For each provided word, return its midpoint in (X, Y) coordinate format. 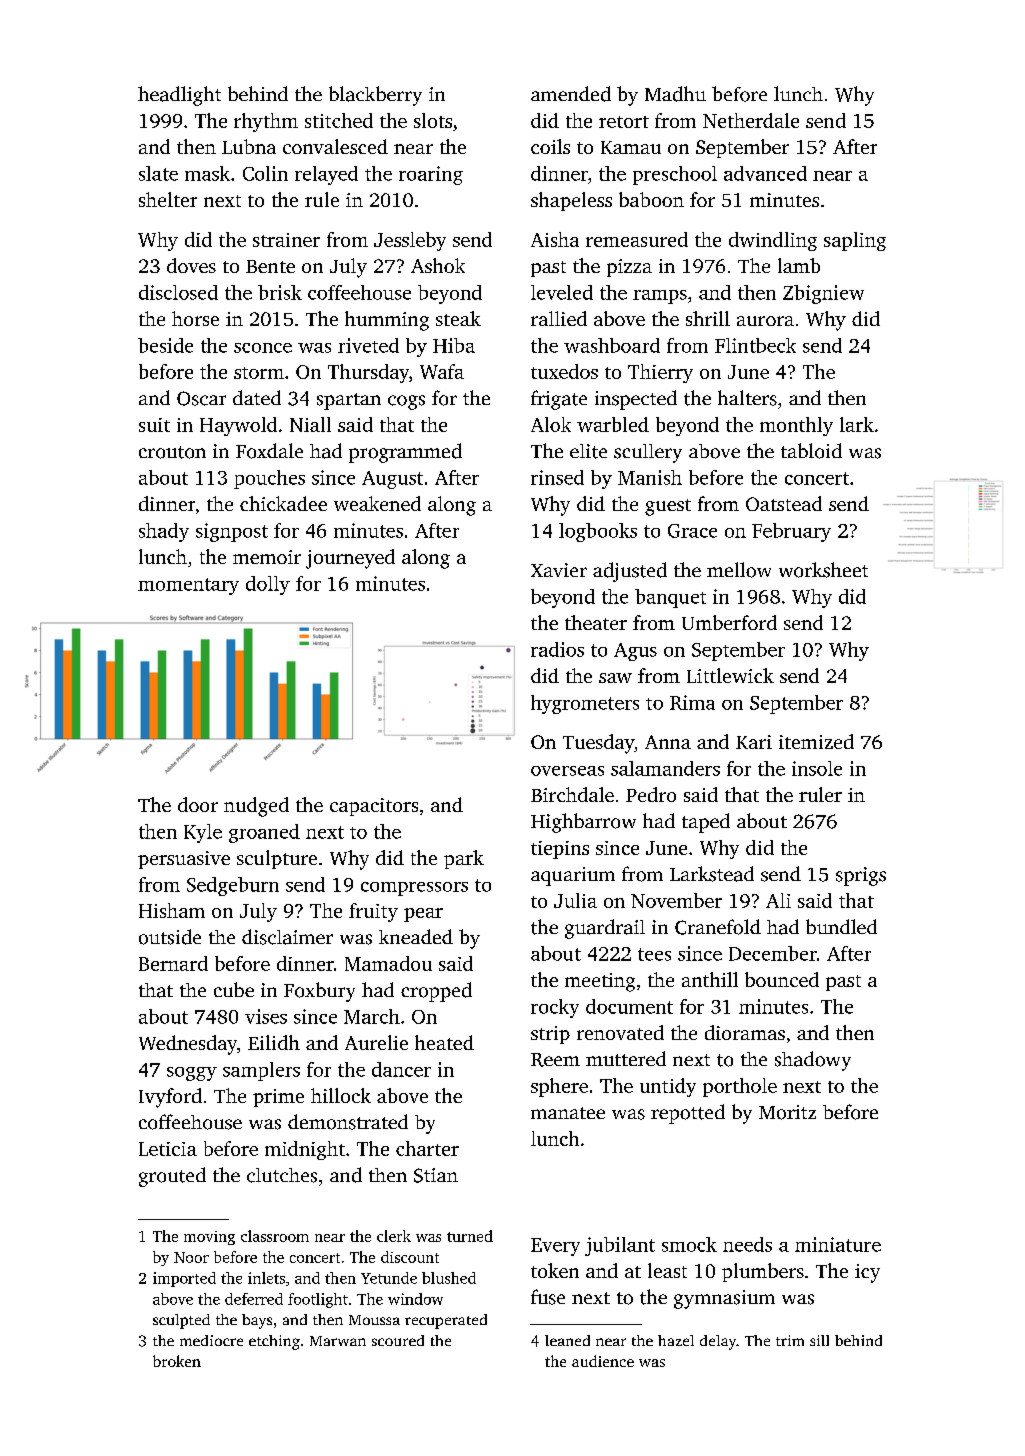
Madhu (675, 94)
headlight (179, 96)
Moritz (787, 1112)
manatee (568, 1113)
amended (571, 94)
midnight (305, 1150)
